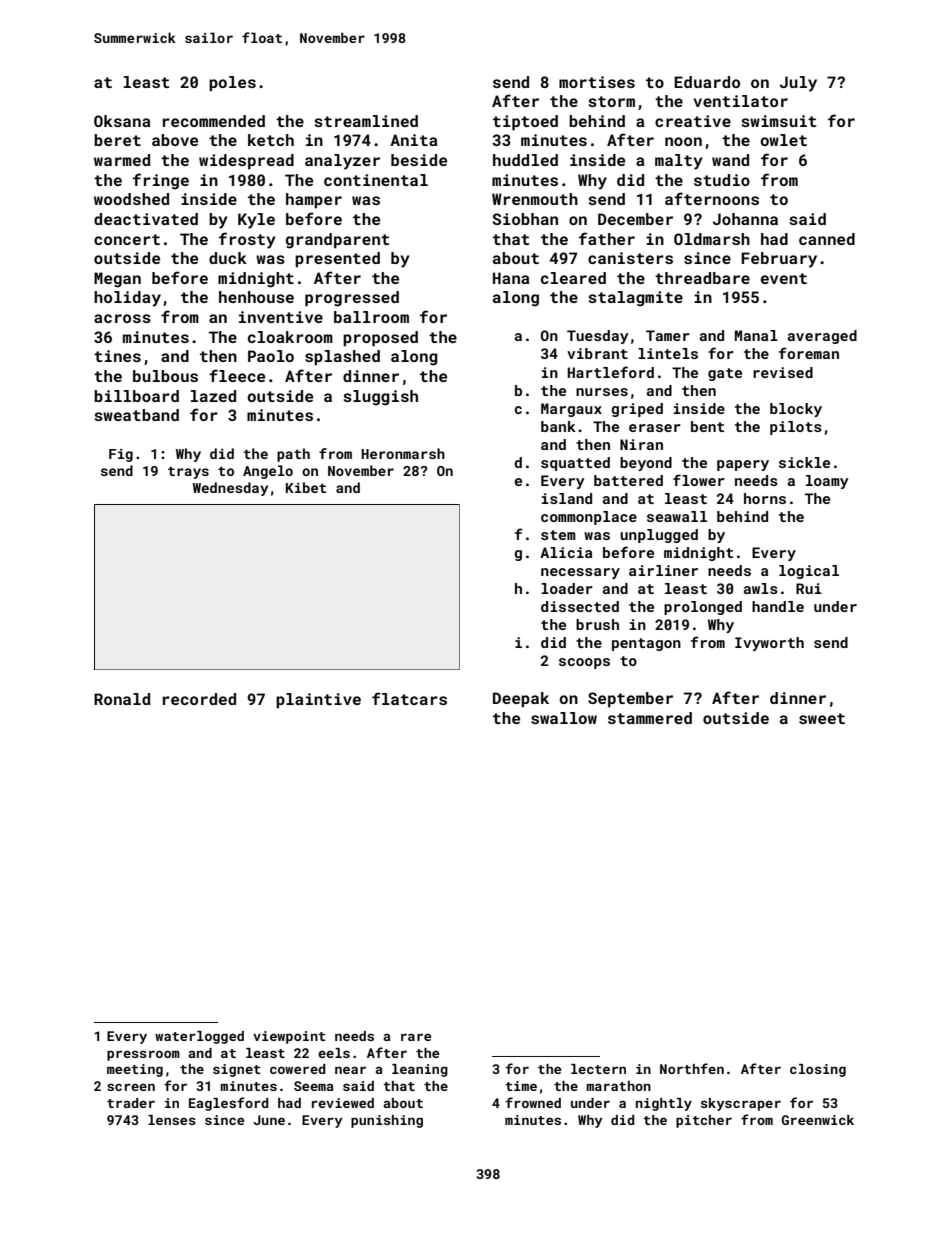  I want to click on poles, so click(232, 83).
